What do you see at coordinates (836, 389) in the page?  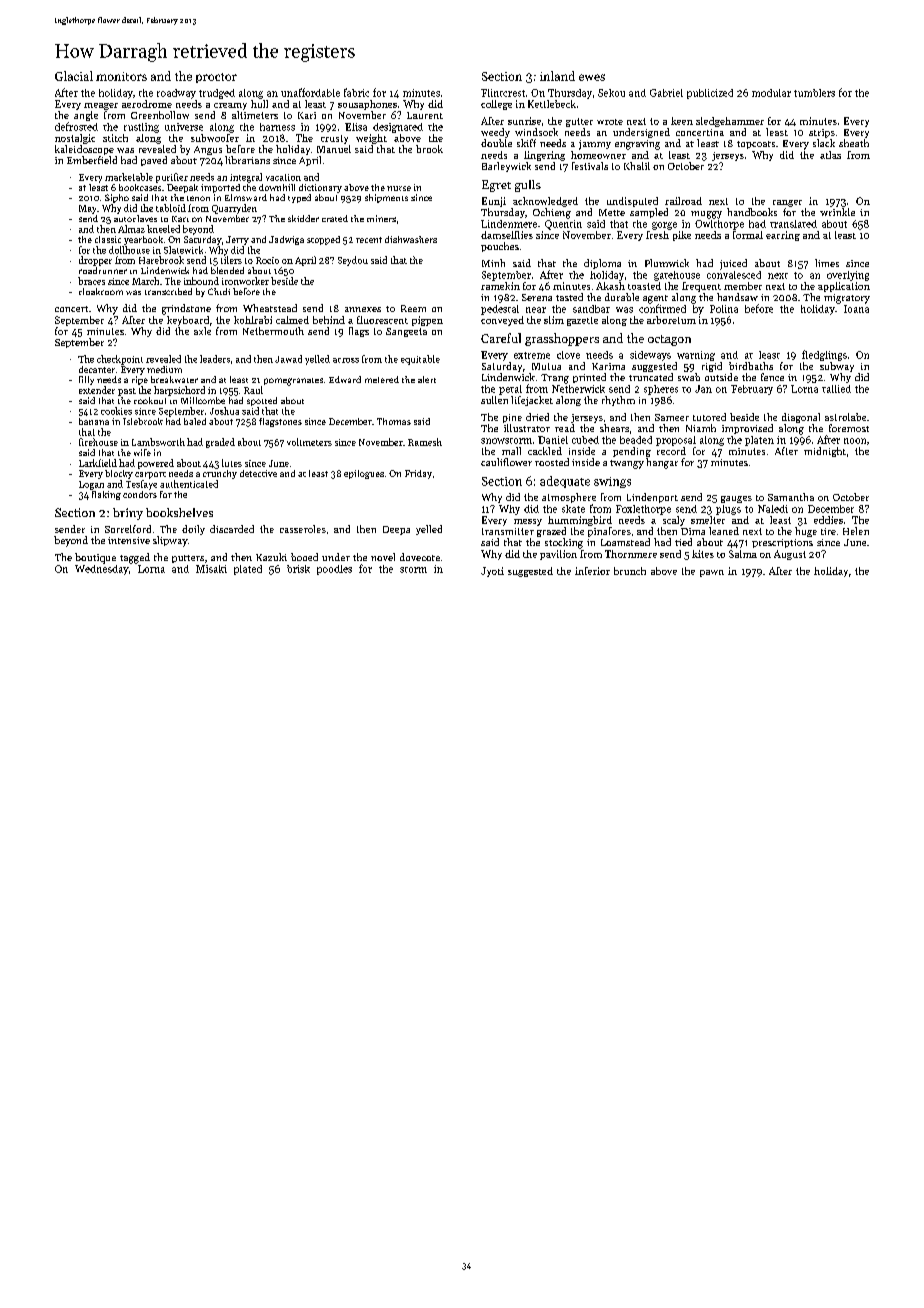 I see `tallied` at bounding box center [836, 389].
